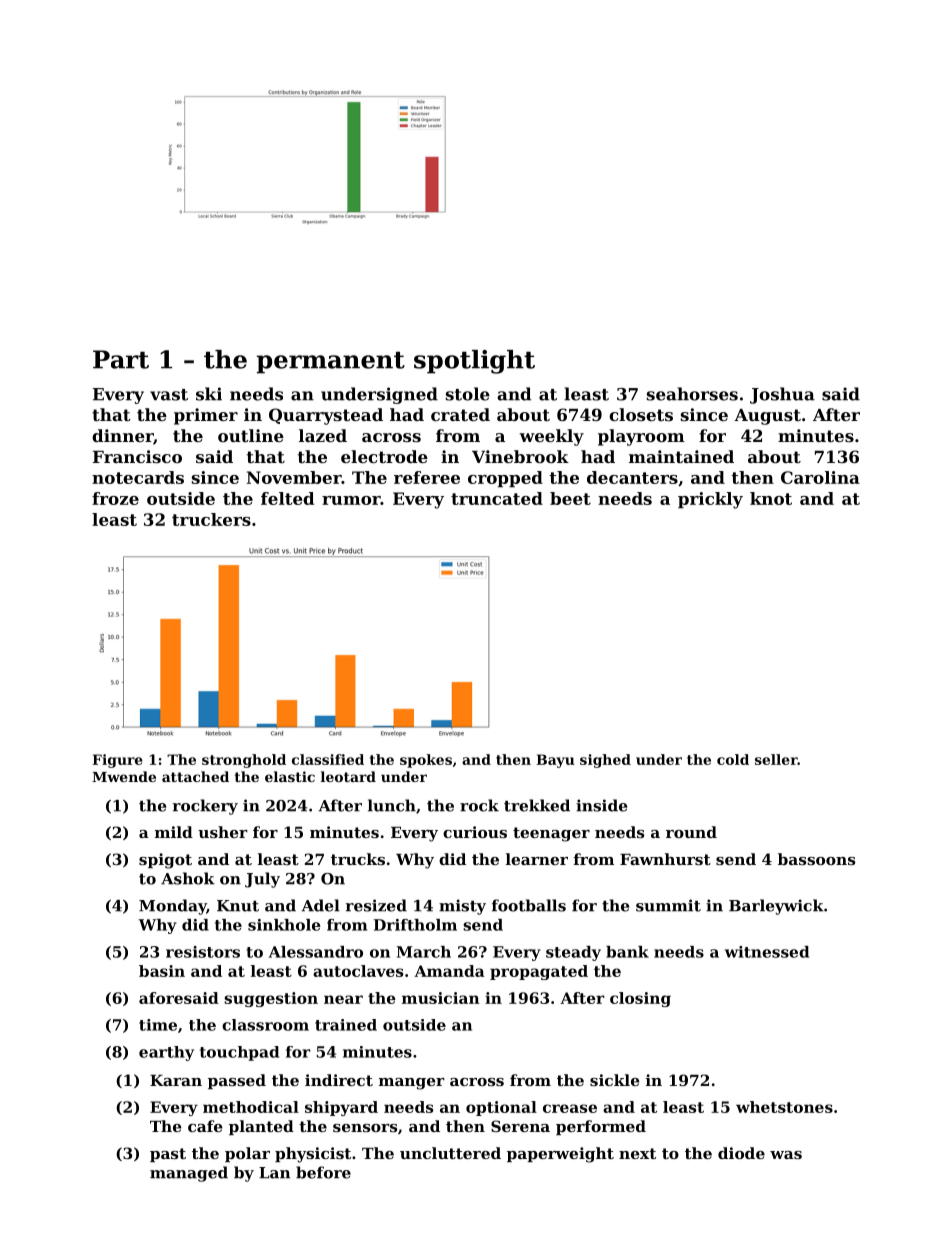  I want to click on Part, so click(121, 359).
